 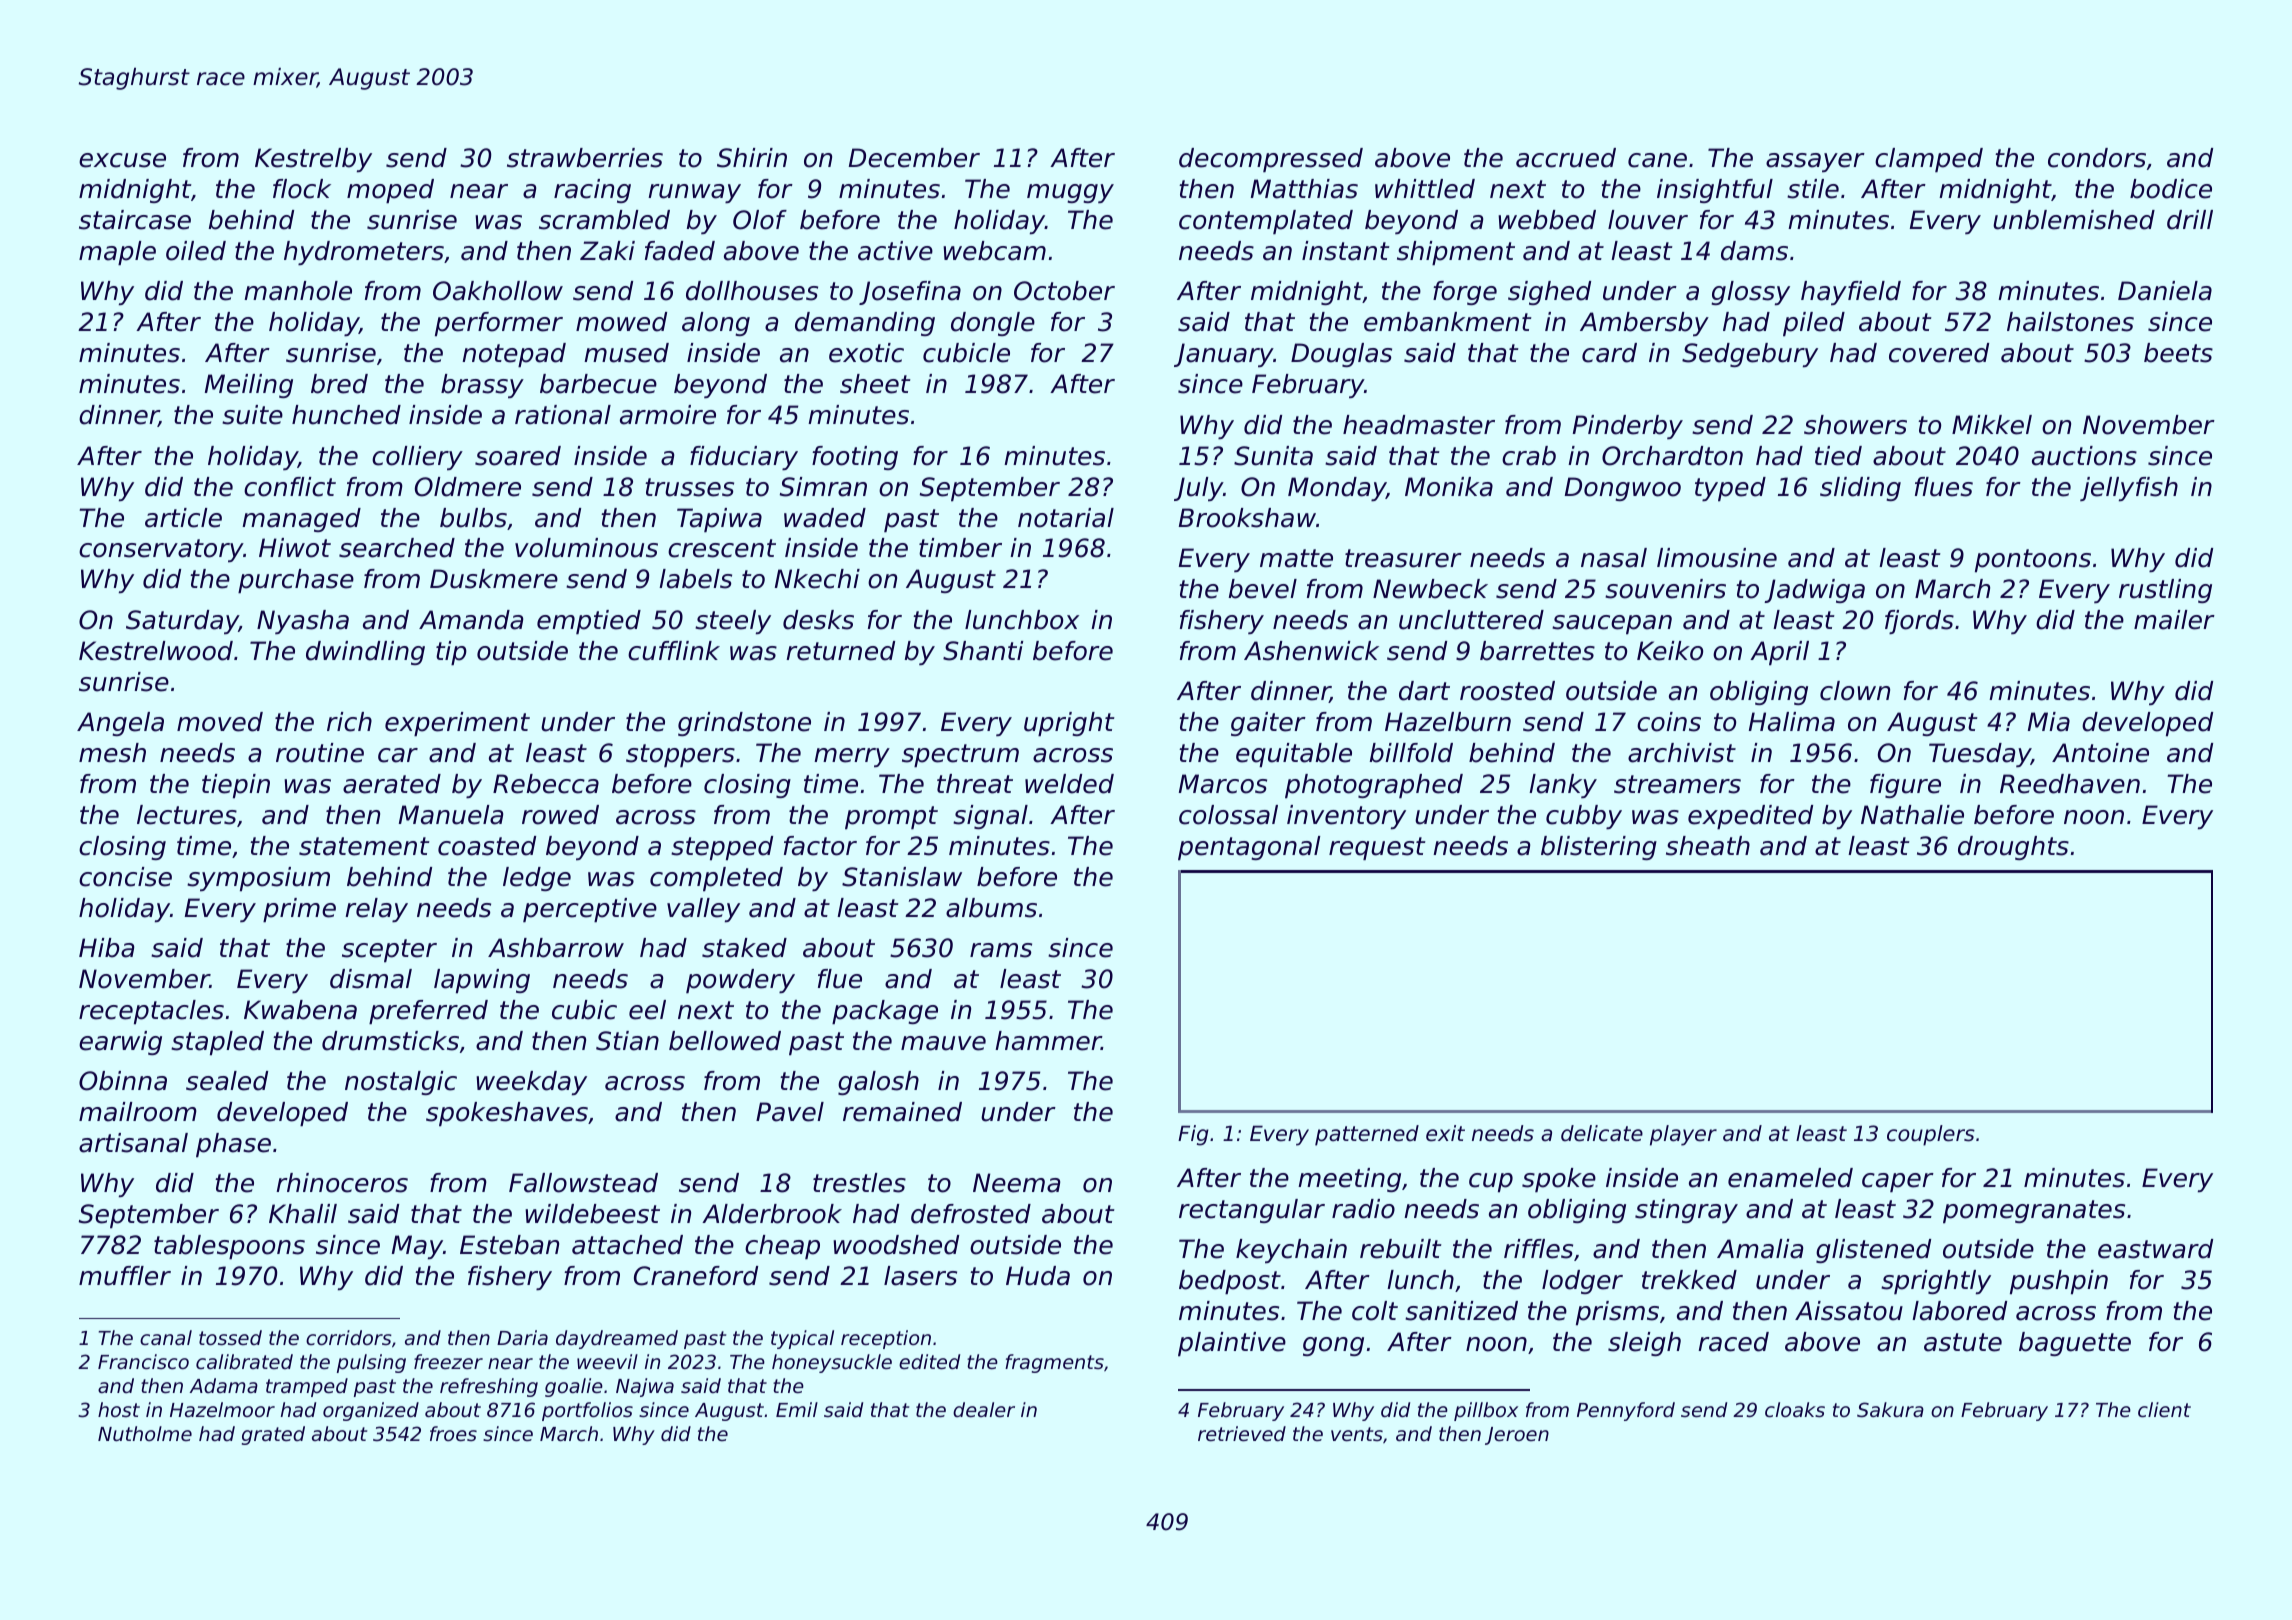 I want to click on suite, so click(x=252, y=415).
